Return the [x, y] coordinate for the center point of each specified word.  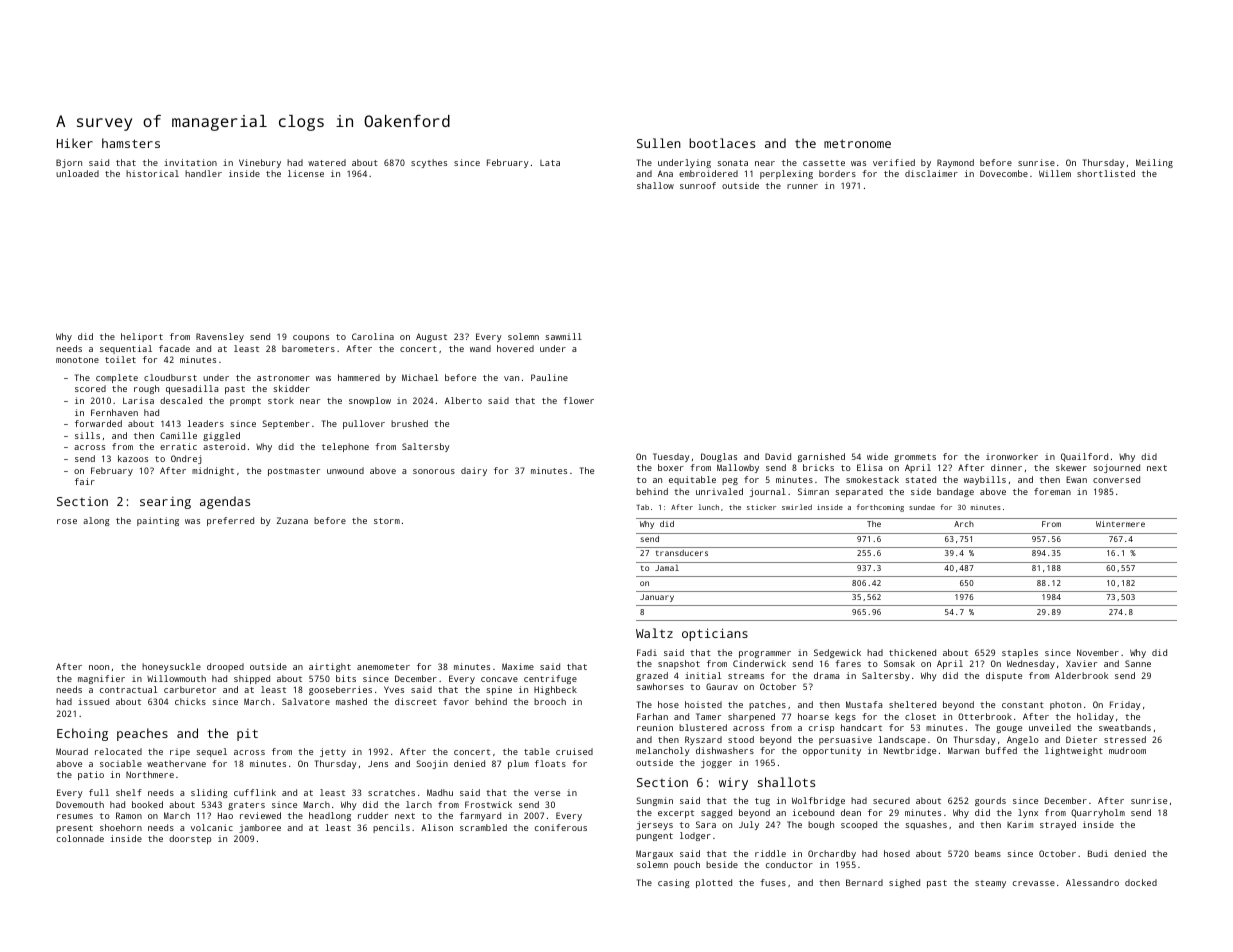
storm [387, 521]
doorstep [190, 839]
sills [87, 435]
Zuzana [292, 520]
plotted [714, 883]
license [306, 173]
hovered [515, 348]
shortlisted [1106, 173]
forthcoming [880, 508]
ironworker [1012, 456]
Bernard [864, 882]
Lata [550, 163]
